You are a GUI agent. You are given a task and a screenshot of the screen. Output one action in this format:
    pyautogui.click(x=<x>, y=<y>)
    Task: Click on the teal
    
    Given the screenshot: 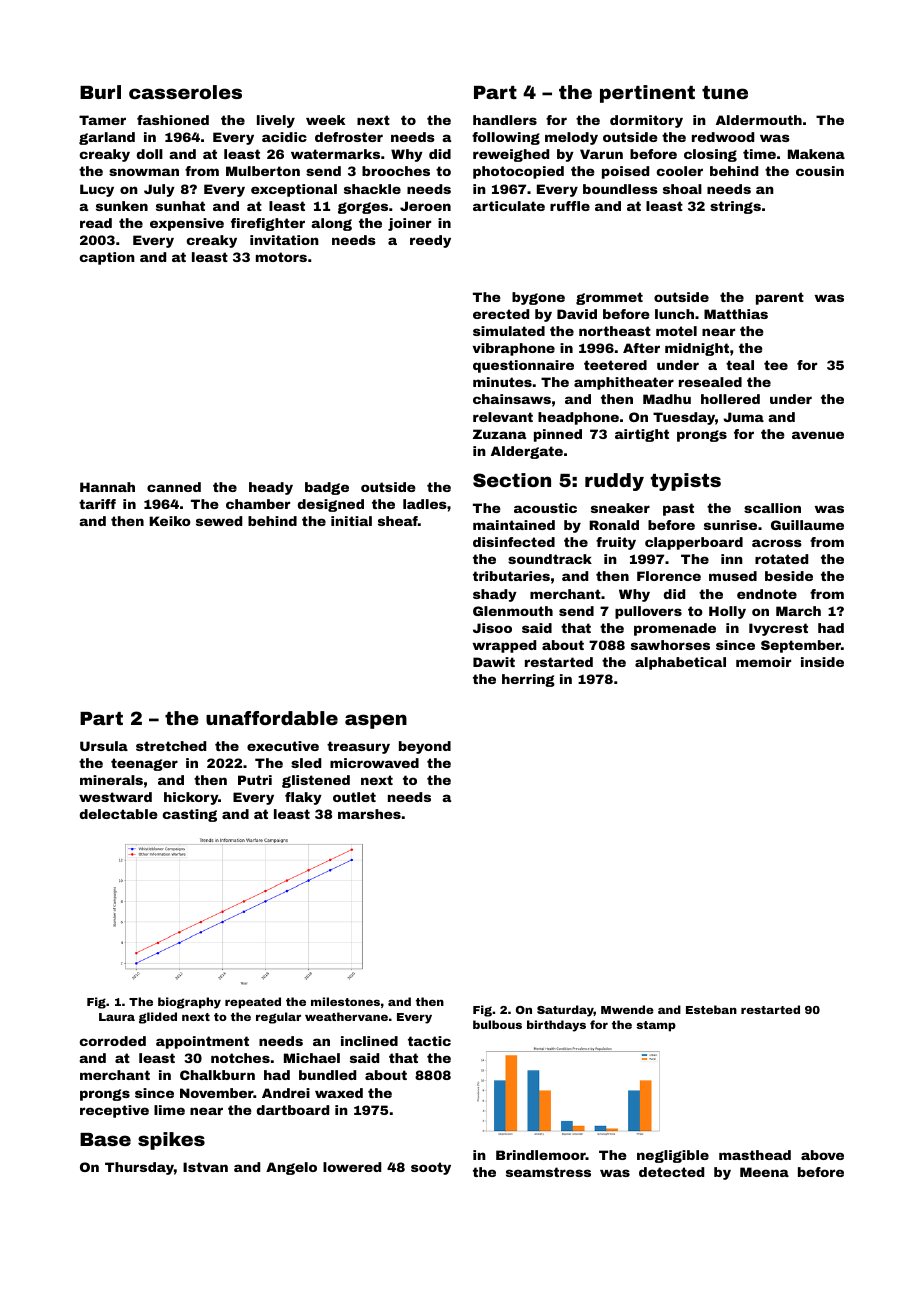 What is the action you would take?
    pyautogui.click(x=740, y=365)
